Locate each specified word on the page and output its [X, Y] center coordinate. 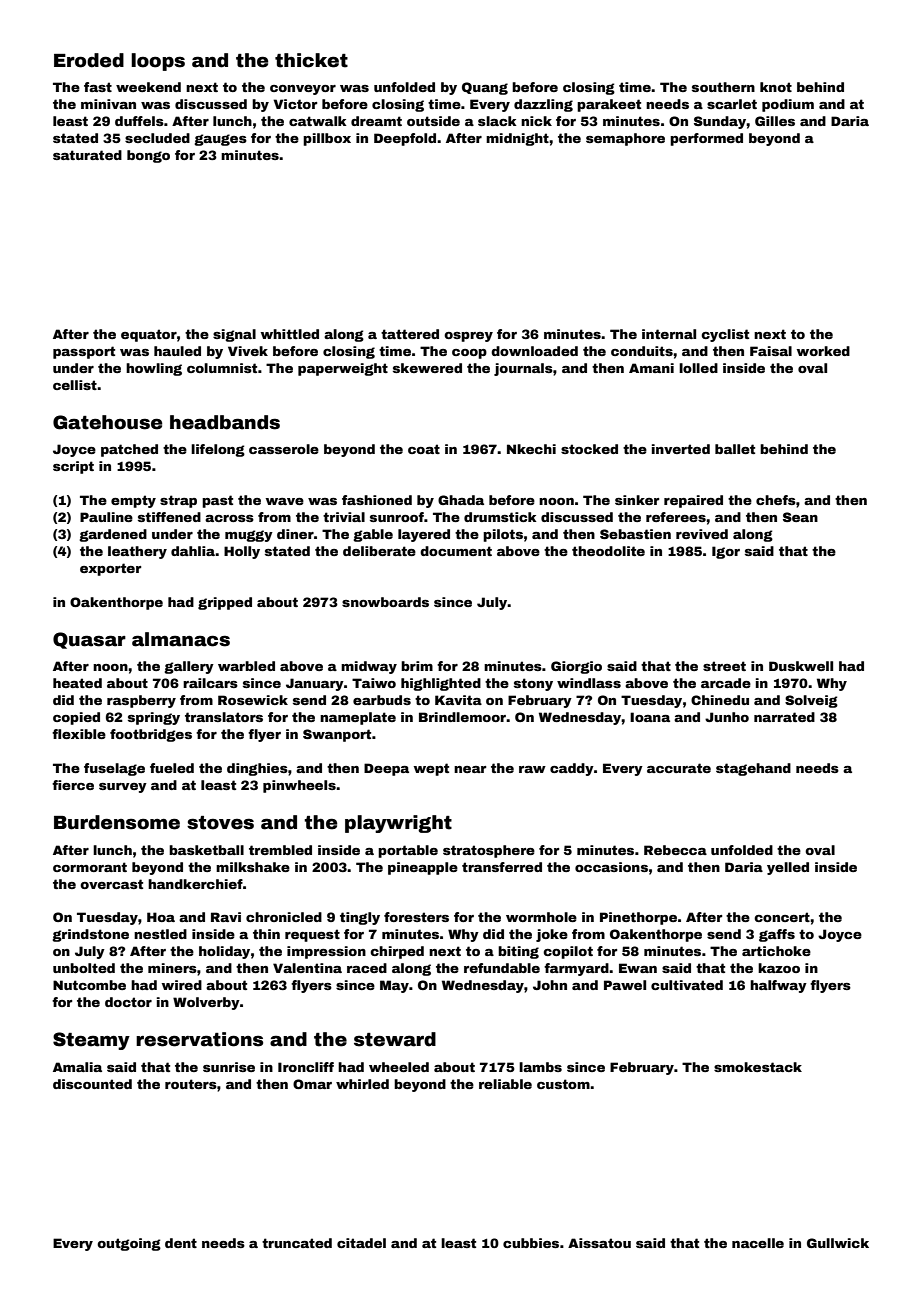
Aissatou [599, 1243]
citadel [361, 1243]
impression [326, 952]
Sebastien [635, 534]
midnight [517, 139]
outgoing [129, 1244]
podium [788, 105]
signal [234, 335]
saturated [87, 155]
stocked [589, 449]
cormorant [90, 867]
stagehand [753, 769]
